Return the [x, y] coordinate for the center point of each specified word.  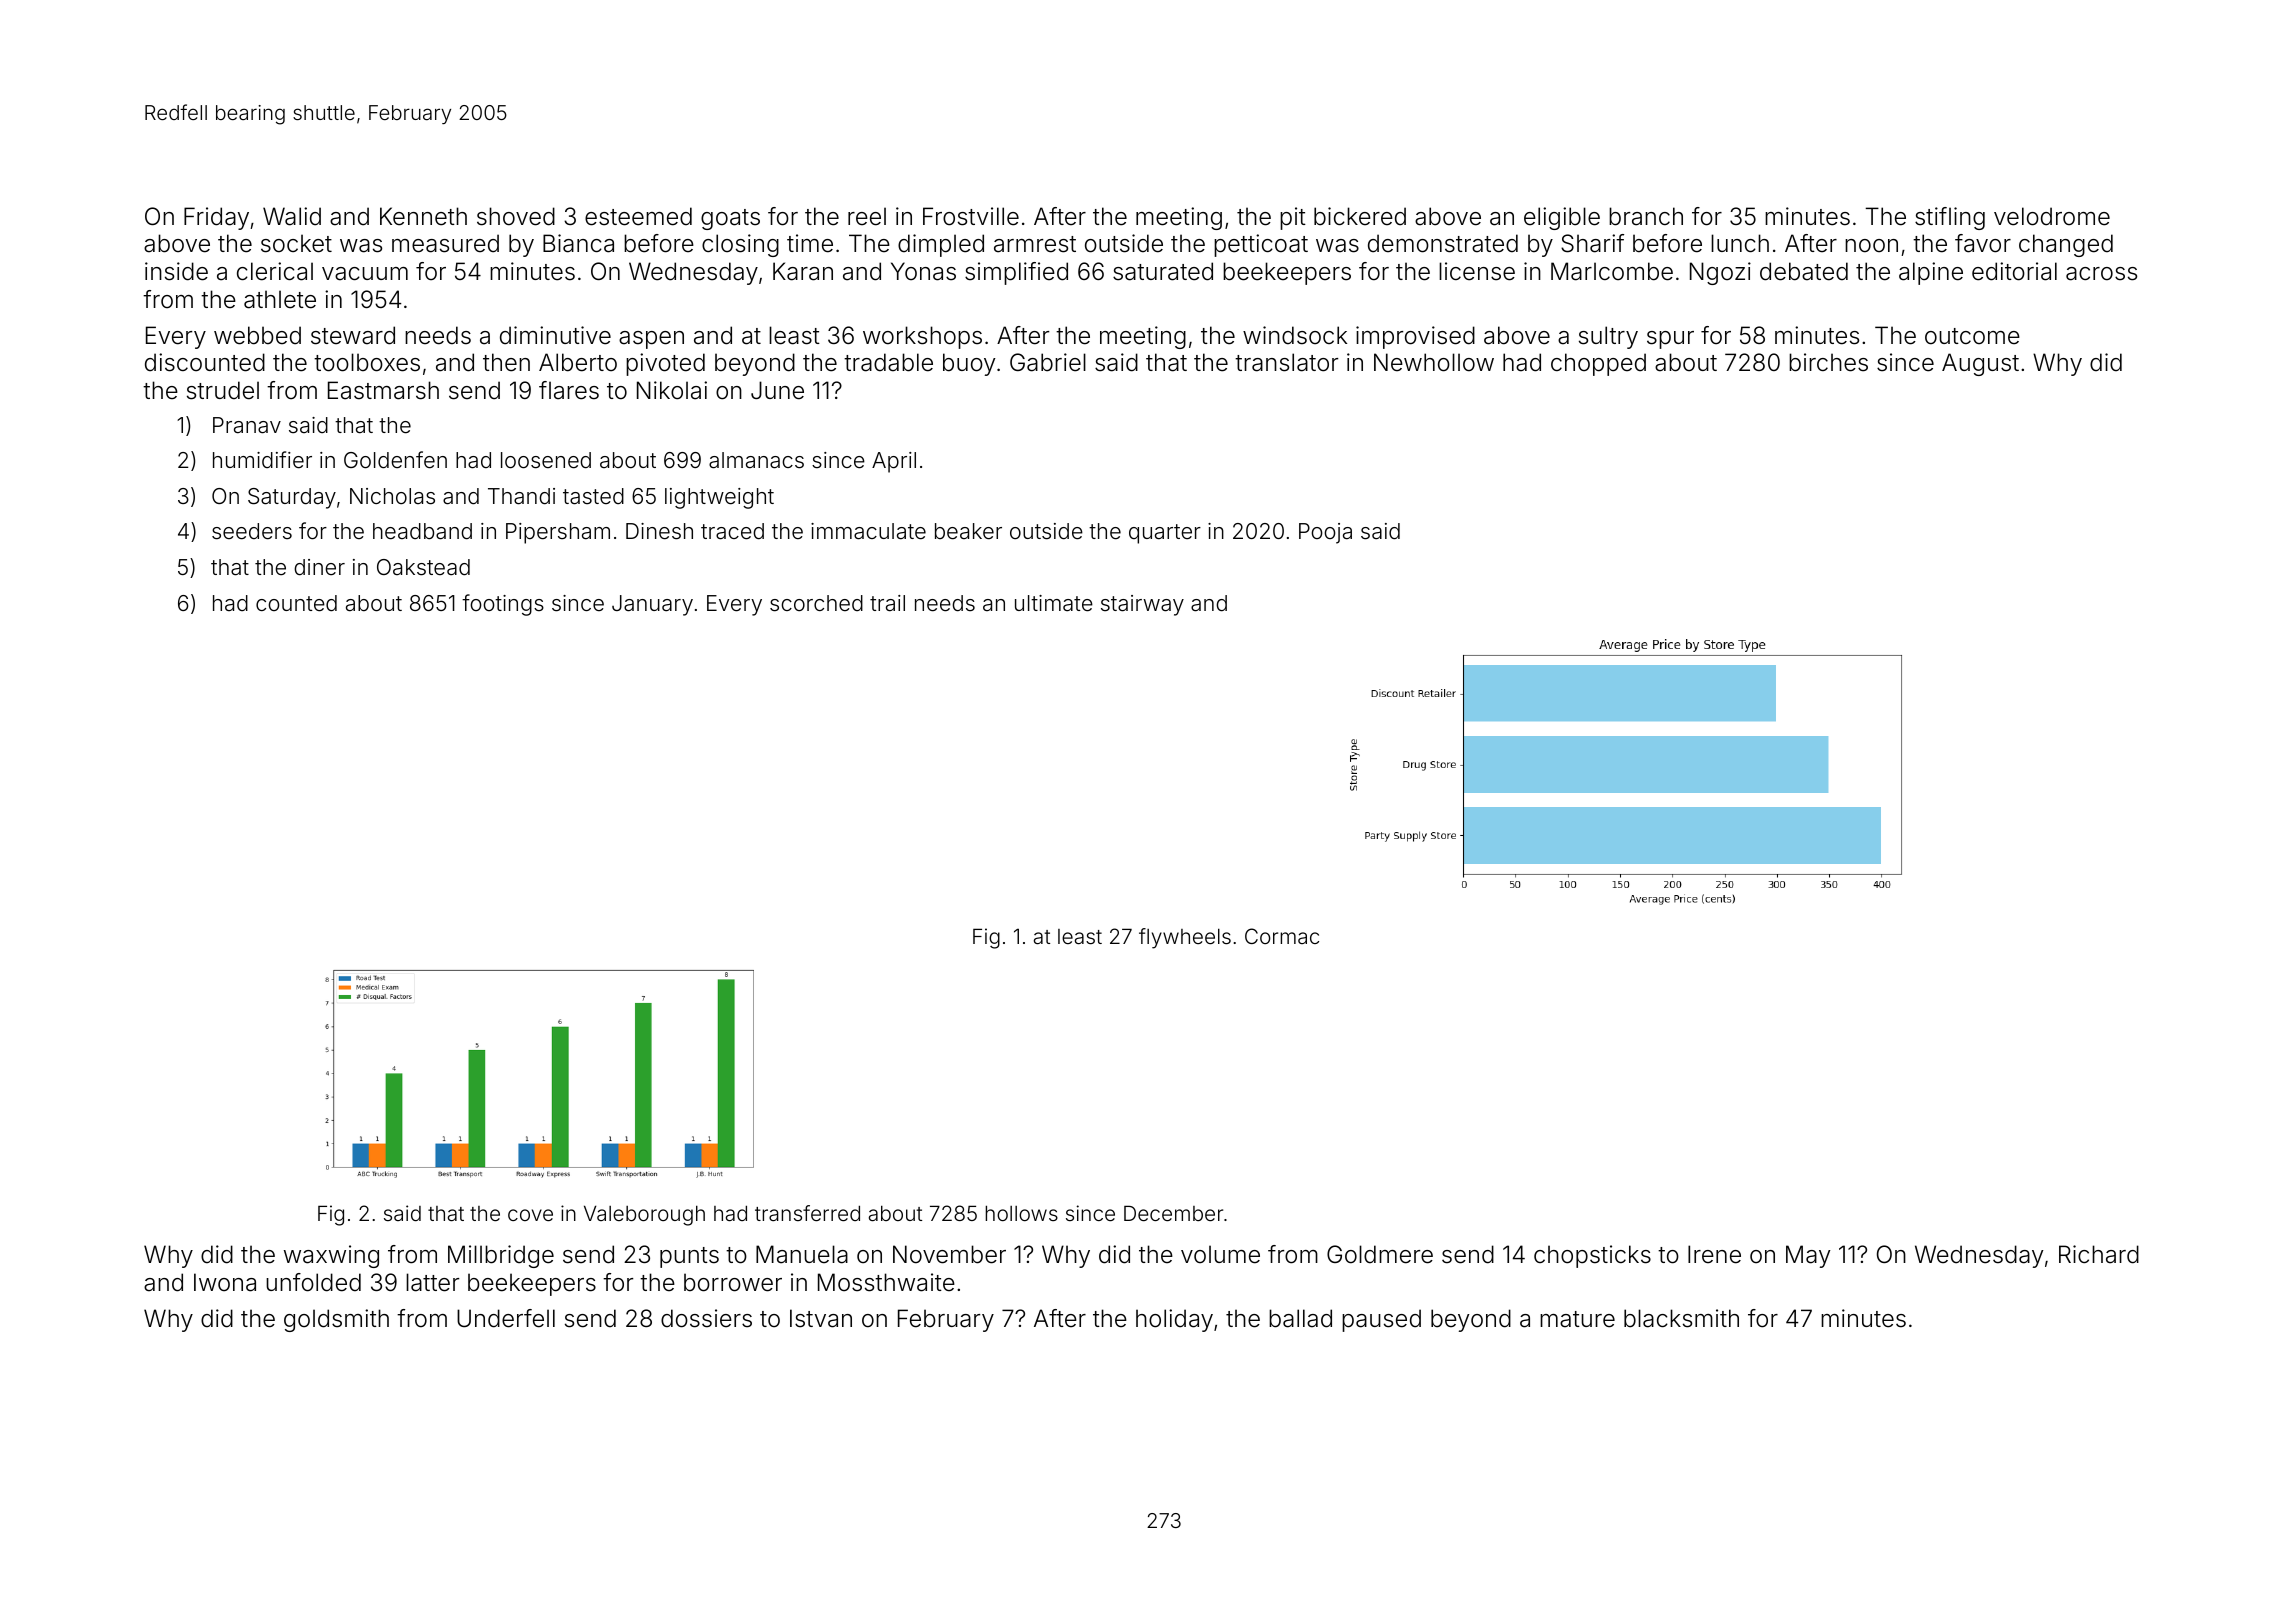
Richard [2099, 1254]
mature [1577, 1319]
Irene [1714, 1254]
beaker [968, 531]
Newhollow [1434, 362]
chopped [1598, 364]
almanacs [756, 460]
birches [1828, 362]
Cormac [1282, 936]
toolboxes [367, 362]
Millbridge [501, 1256]
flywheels [1185, 938]
